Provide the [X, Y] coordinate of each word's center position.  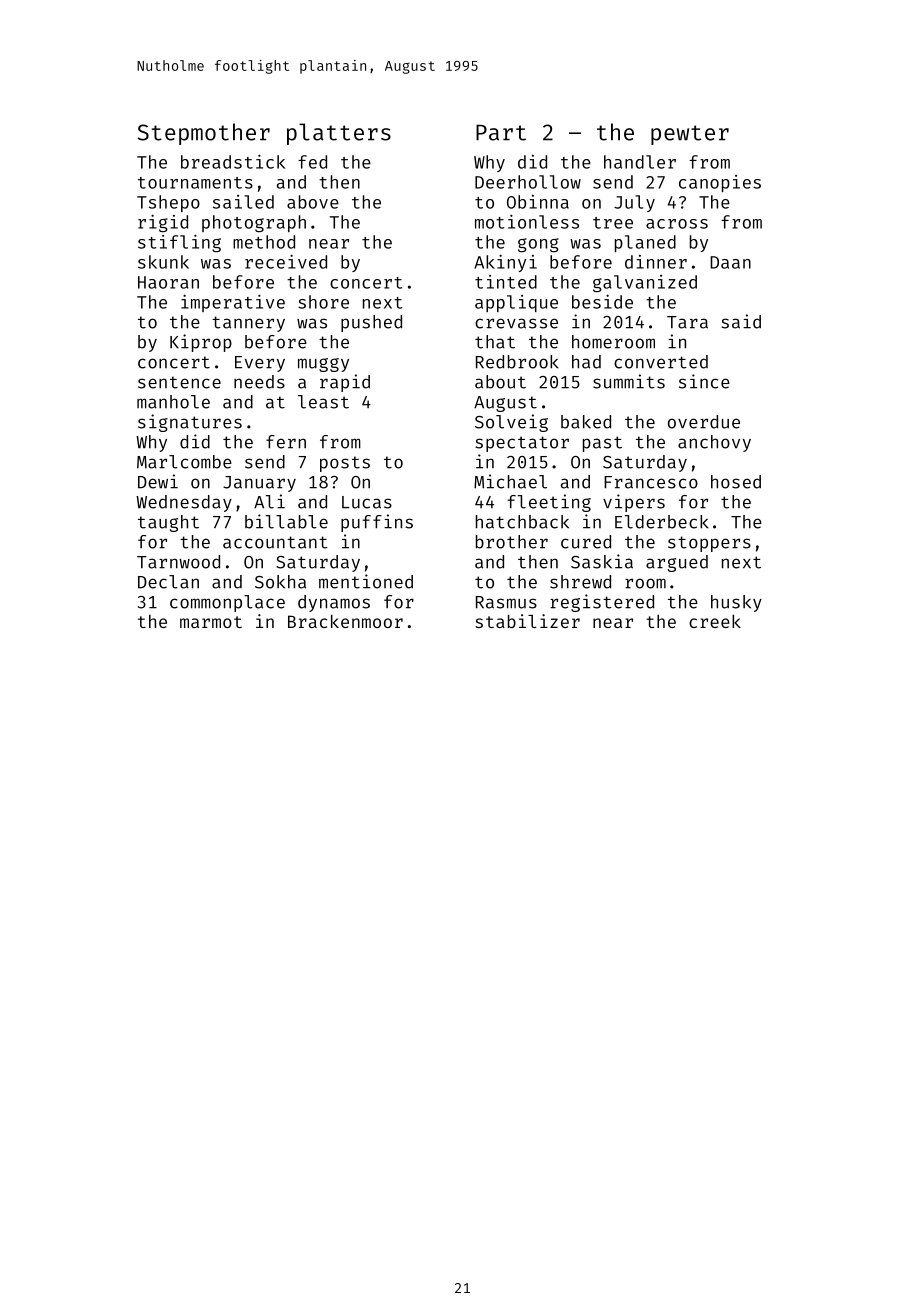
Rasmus [506, 602]
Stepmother [203, 134]
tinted [506, 282]
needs [259, 382]
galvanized [645, 284]
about [500, 382]
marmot [211, 622]
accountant [275, 542]
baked [586, 422]
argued [677, 563]
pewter [690, 135]
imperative [233, 303]
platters [339, 134]
